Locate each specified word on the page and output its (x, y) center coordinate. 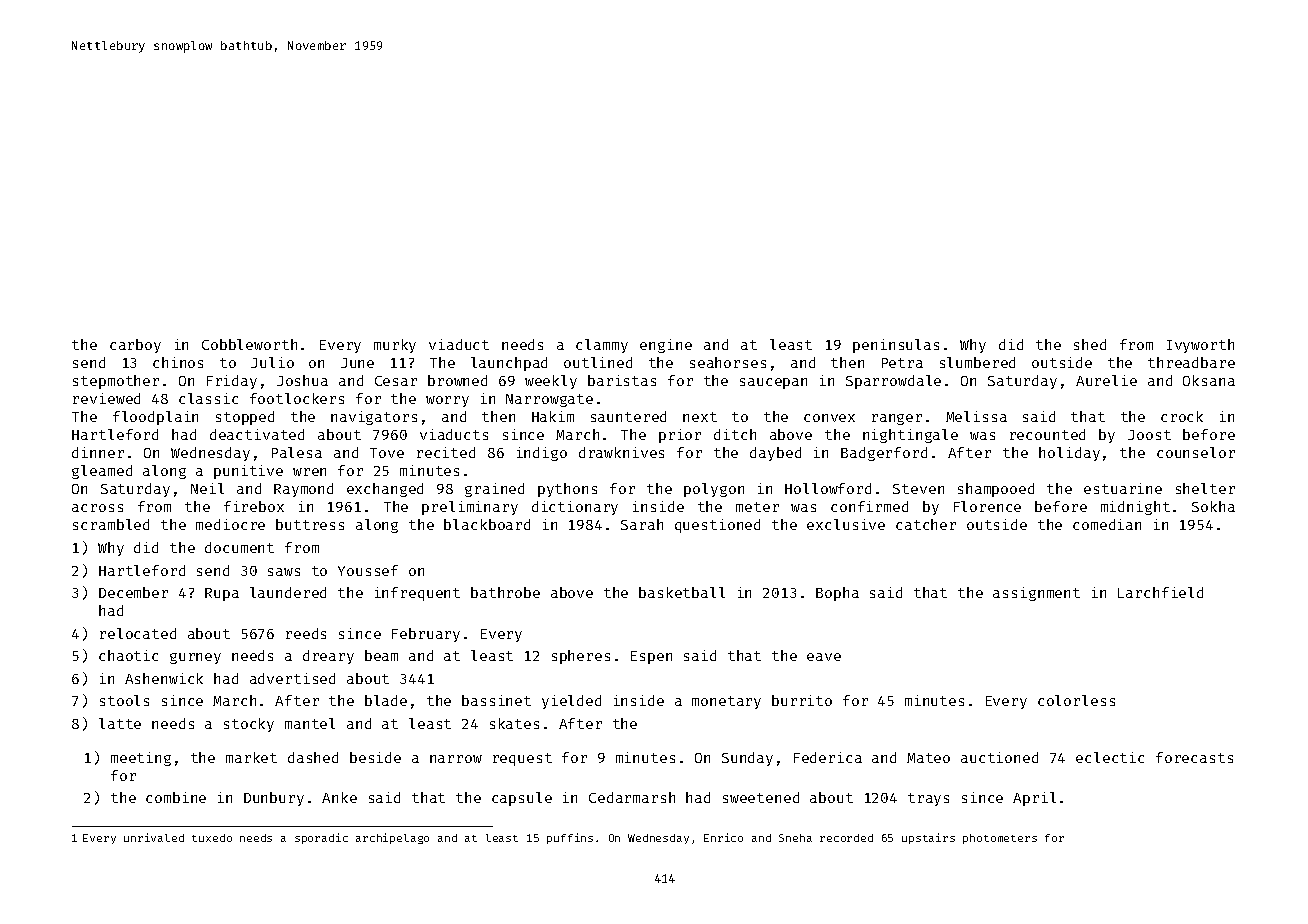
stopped (245, 418)
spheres (581, 657)
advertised (292, 678)
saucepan (773, 383)
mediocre (230, 524)
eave (824, 657)
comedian (1107, 524)
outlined (598, 362)
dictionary (575, 508)
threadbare (1191, 362)
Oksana (1209, 380)
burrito (802, 700)
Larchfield (1160, 592)
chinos (178, 362)
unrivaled (154, 837)
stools (124, 700)
